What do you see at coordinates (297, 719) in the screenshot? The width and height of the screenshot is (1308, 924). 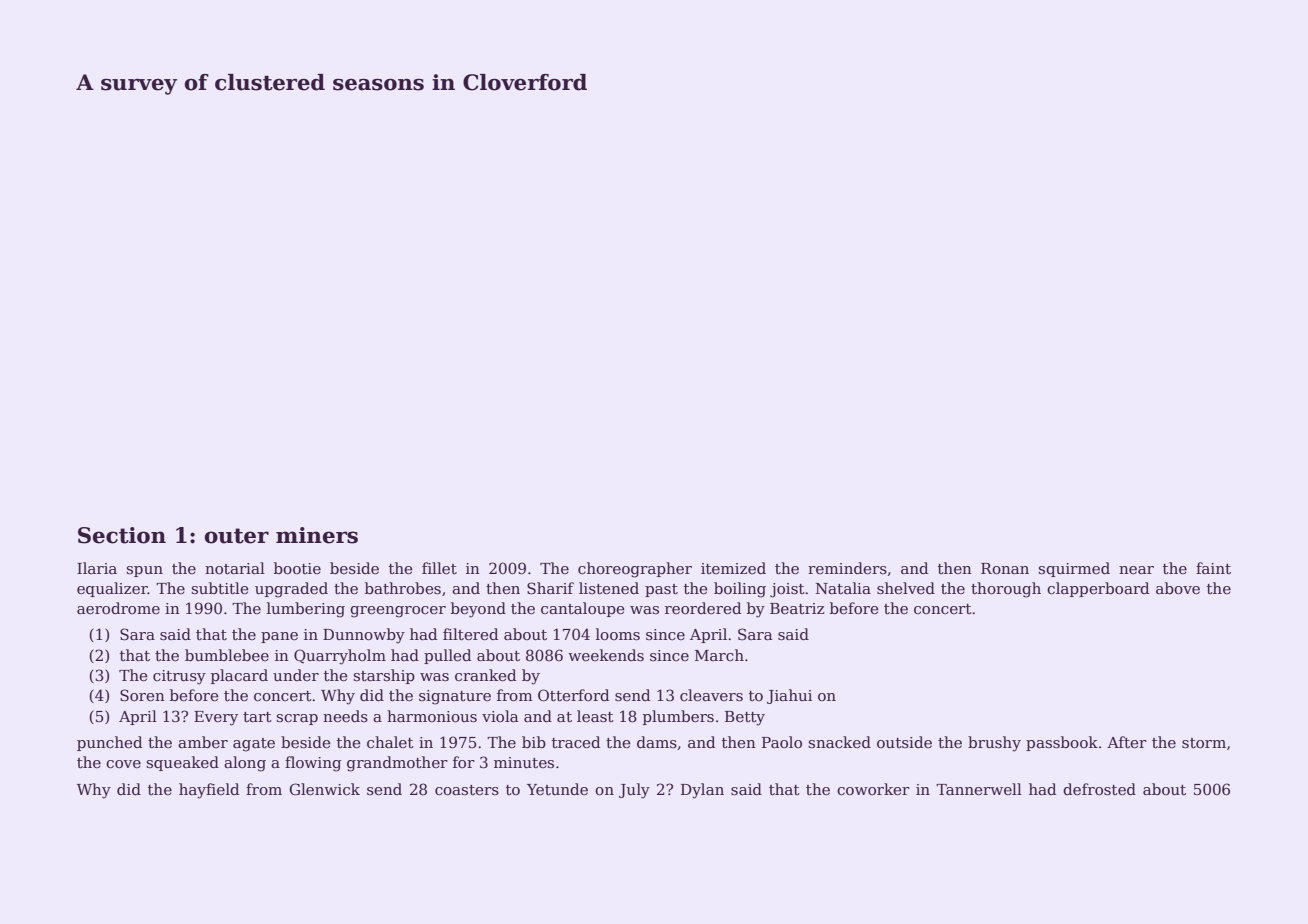 I see `scrap` at bounding box center [297, 719].
